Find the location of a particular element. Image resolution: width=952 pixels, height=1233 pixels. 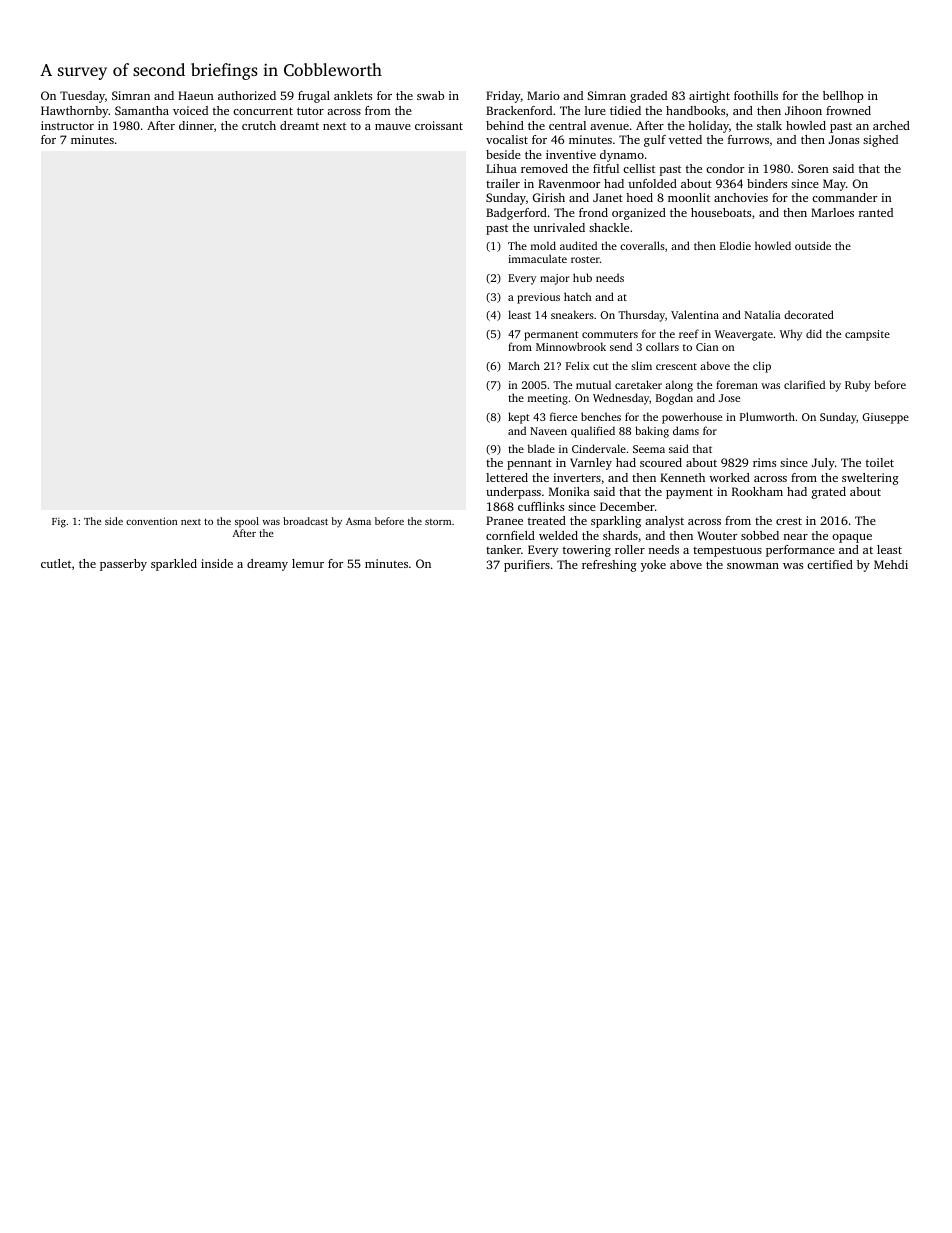

swab is located at coordinates (430, 95).
